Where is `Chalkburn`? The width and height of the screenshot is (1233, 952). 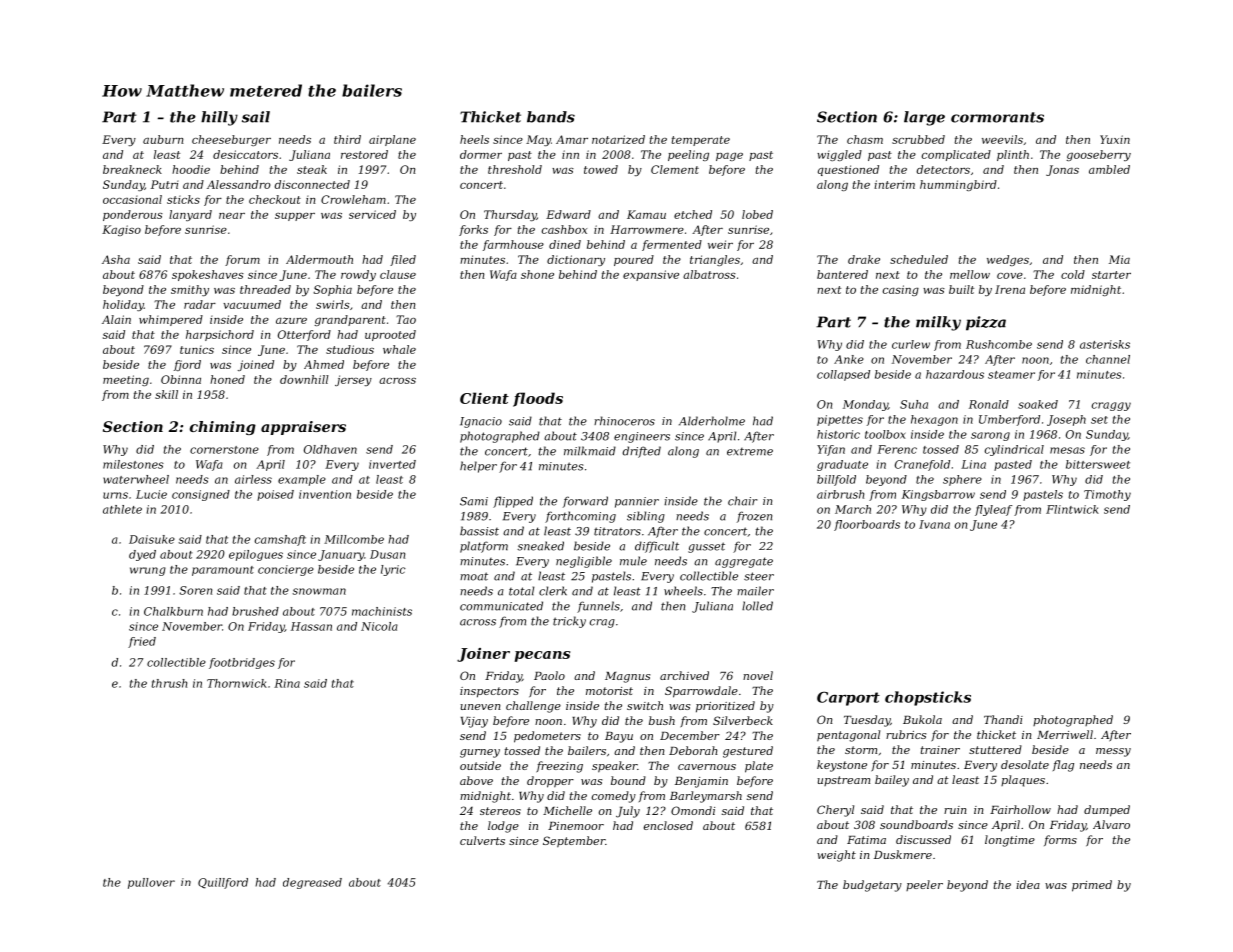 Chalkburn is located at coordinates (173, 611).
